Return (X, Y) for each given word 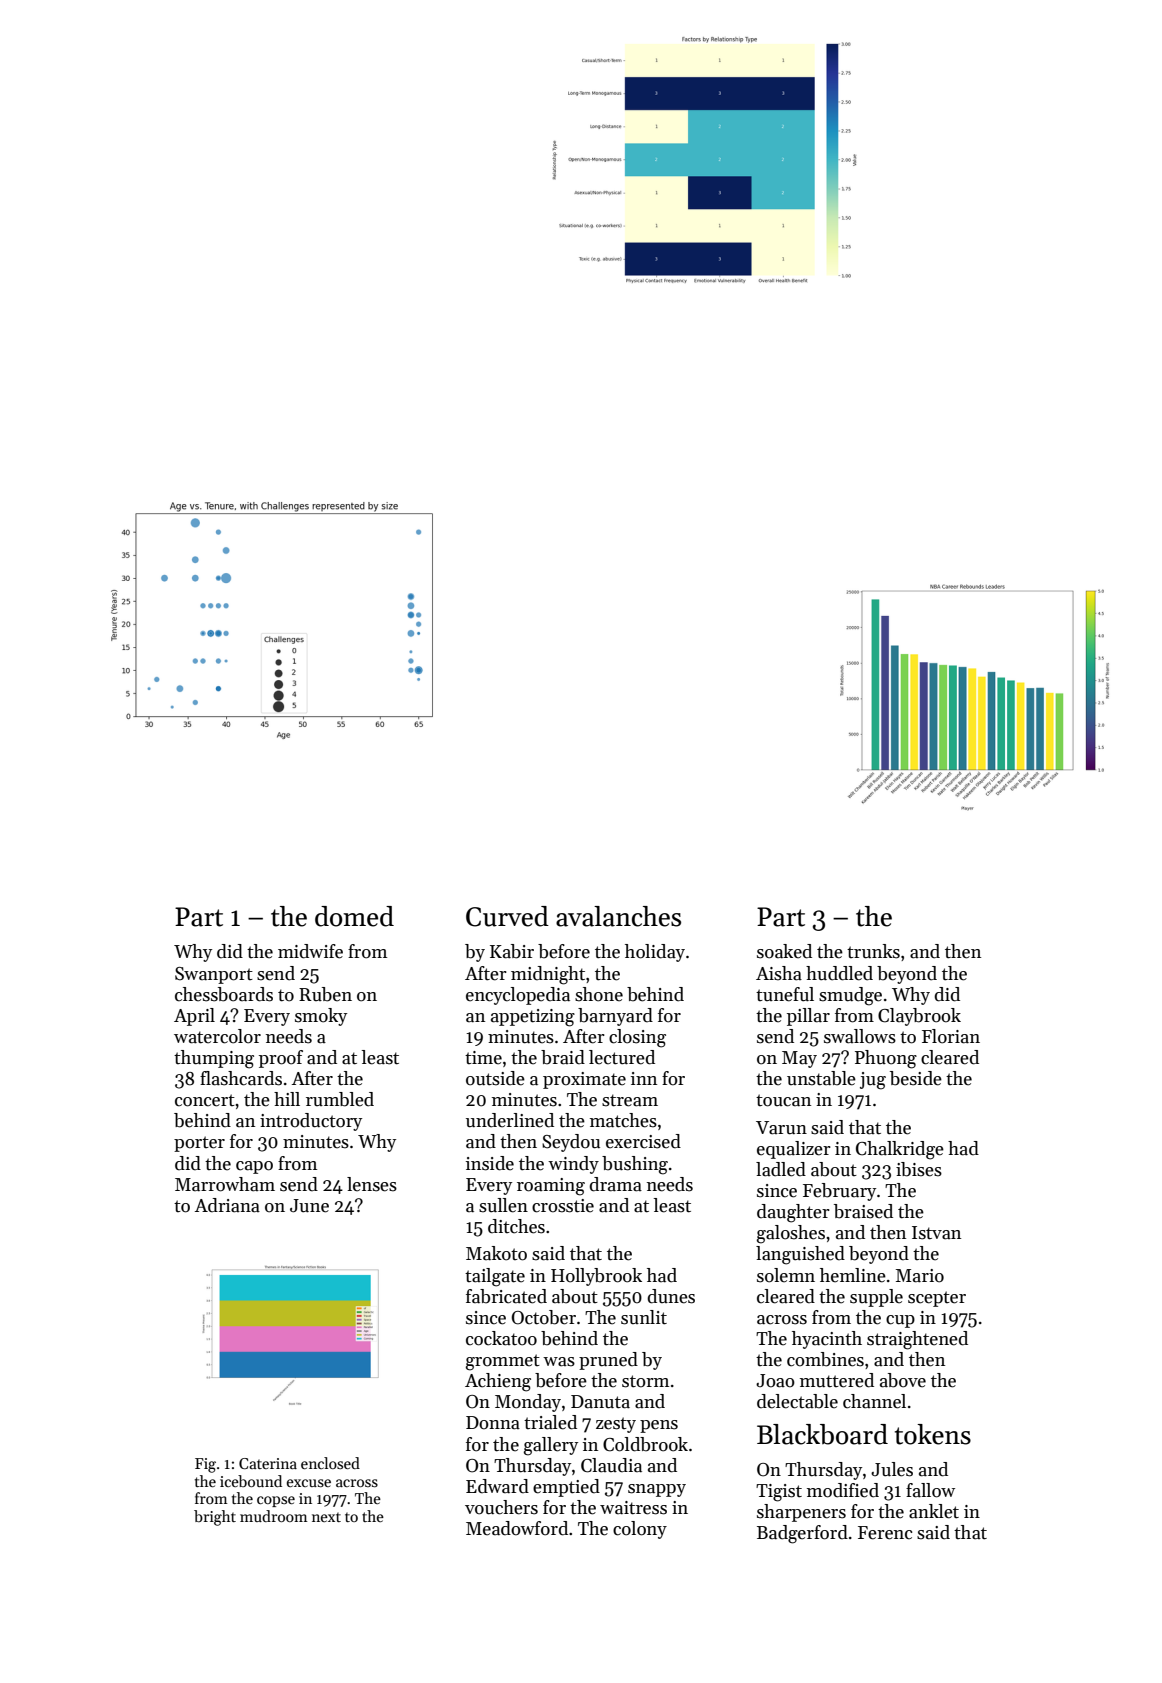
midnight (548, 975)
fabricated (506, 1296)
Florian (951, 1036)
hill (287, 1099)
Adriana (227, 1205)
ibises (919, 1169)
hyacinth (827, 1340)
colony (640, 1530)
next (326, 1517)
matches (623, 1120)
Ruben (325, 994)
